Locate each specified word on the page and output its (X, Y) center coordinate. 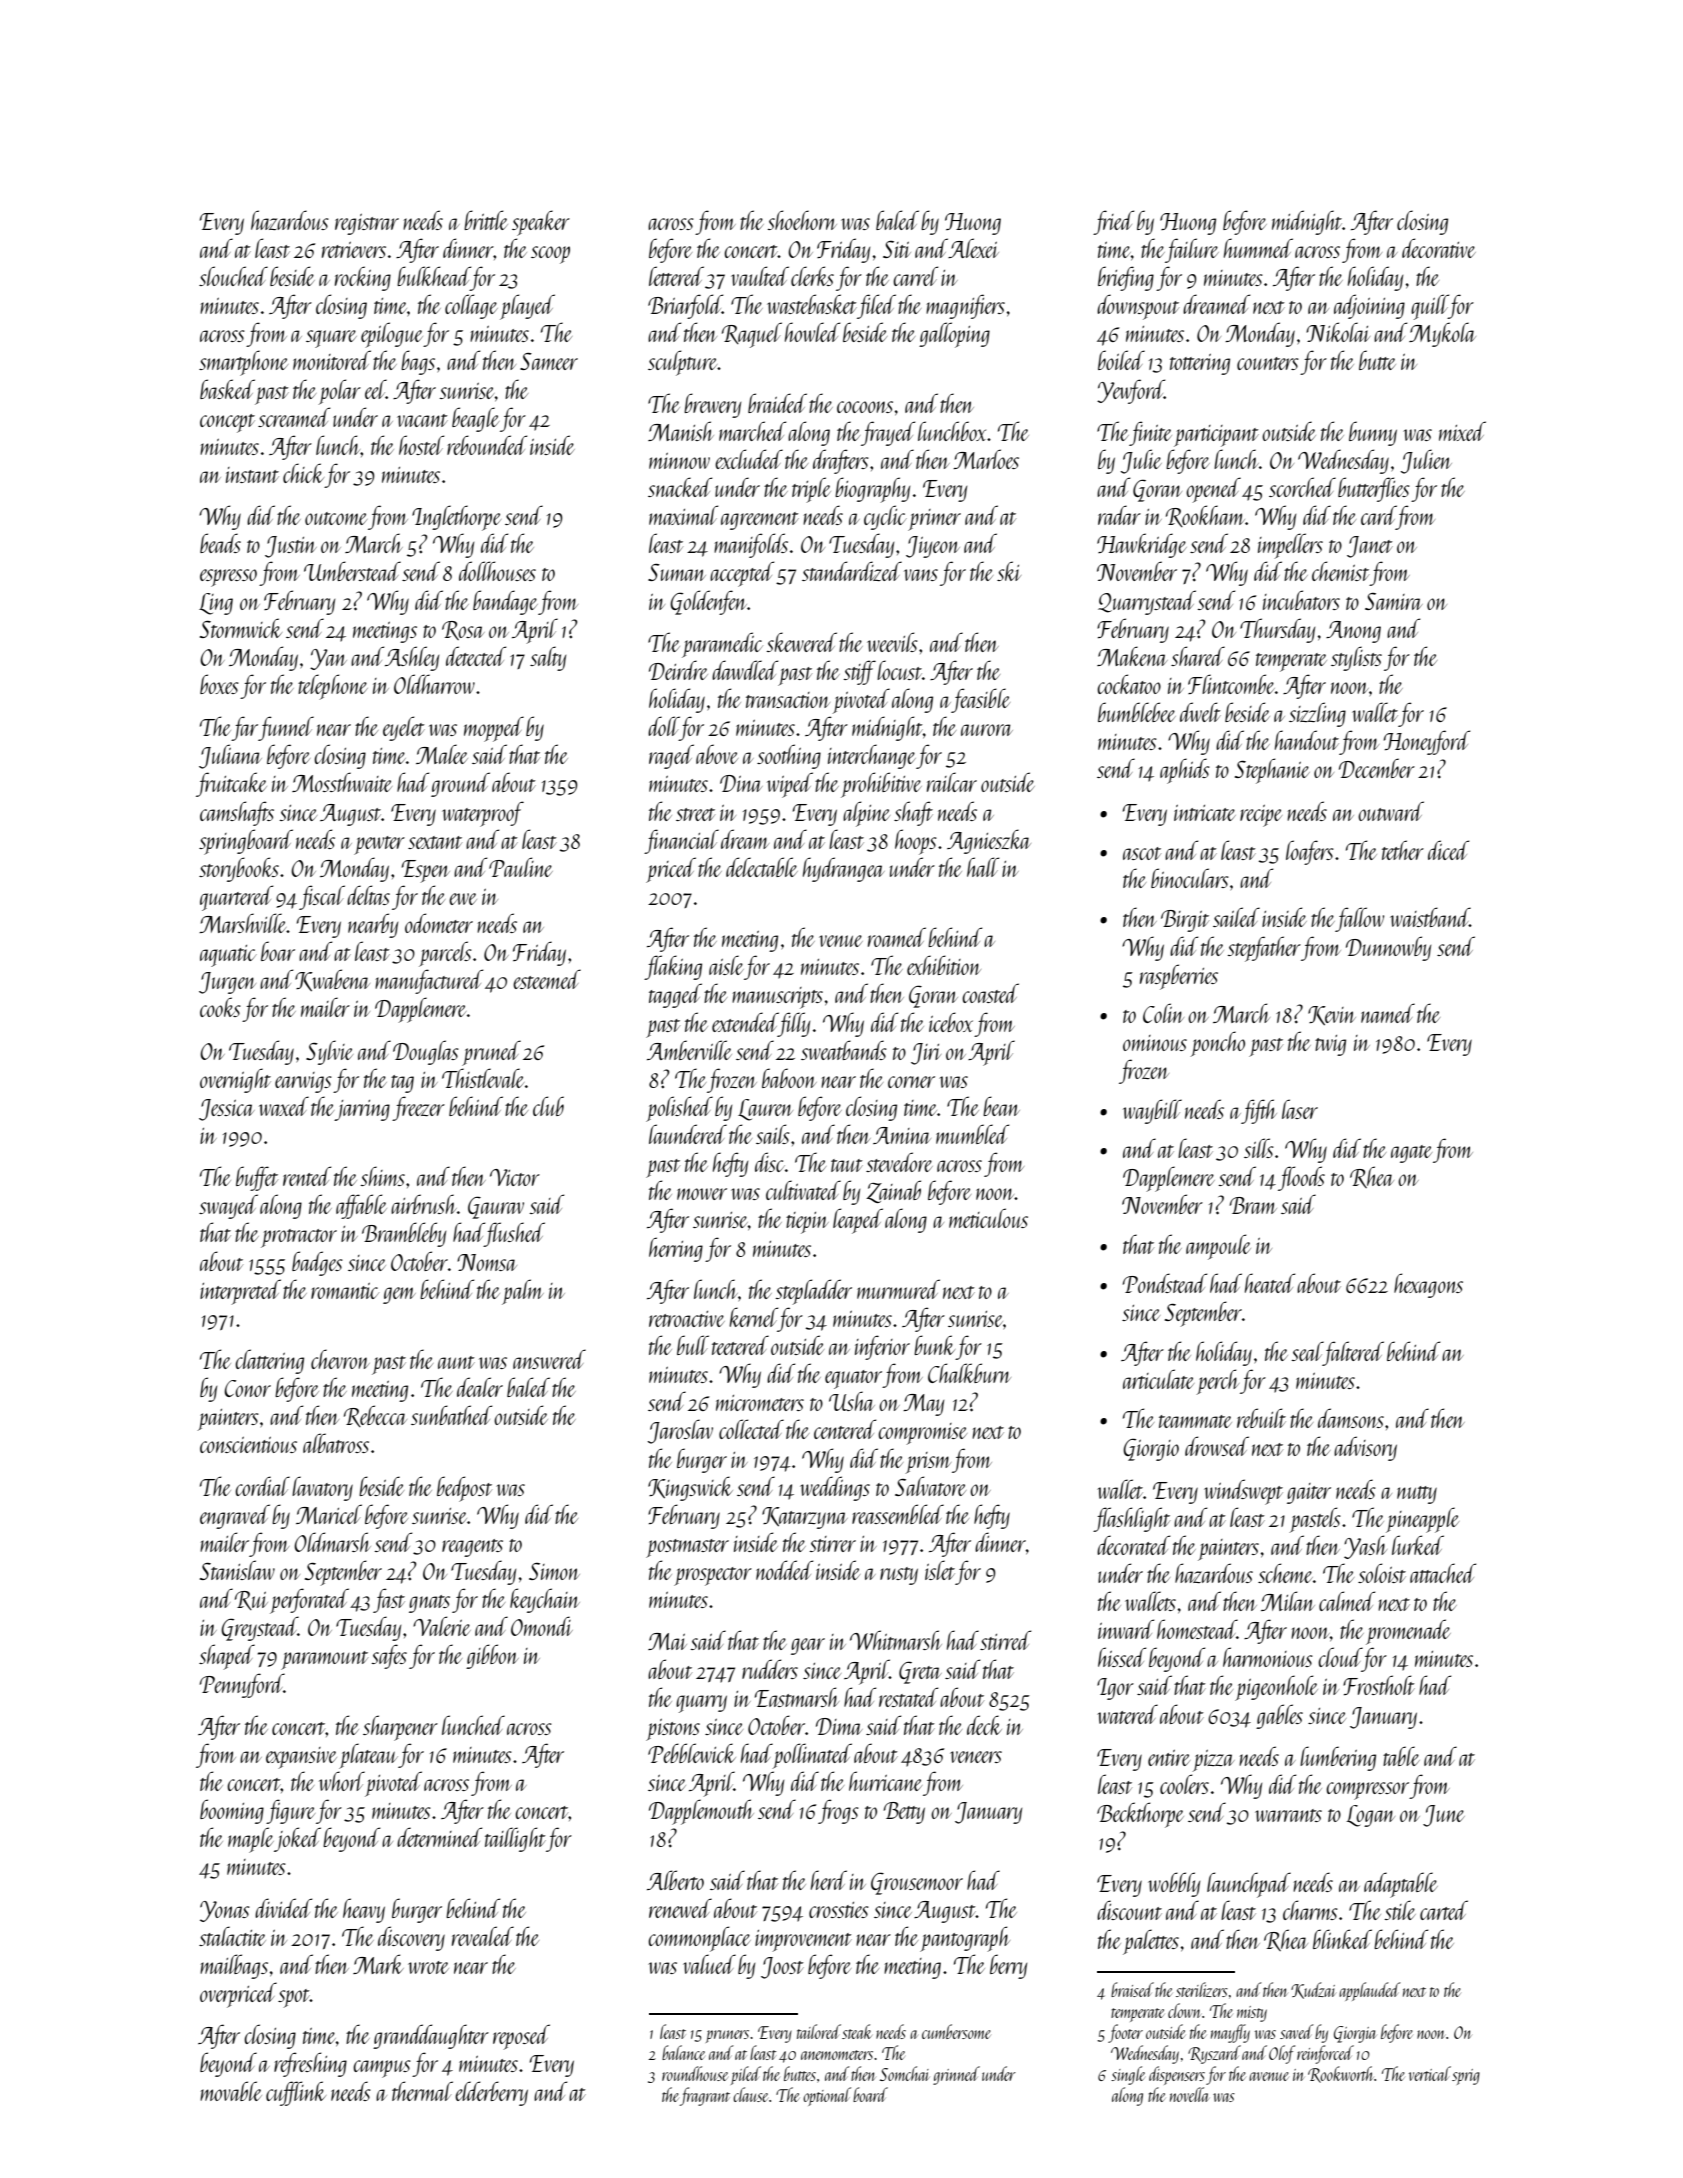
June (1444, 1816)
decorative (1439, 248)
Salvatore (930, 1486)
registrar (367, 224)
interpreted (240, 1292)
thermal (422, 2091)
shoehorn (802, 220)
